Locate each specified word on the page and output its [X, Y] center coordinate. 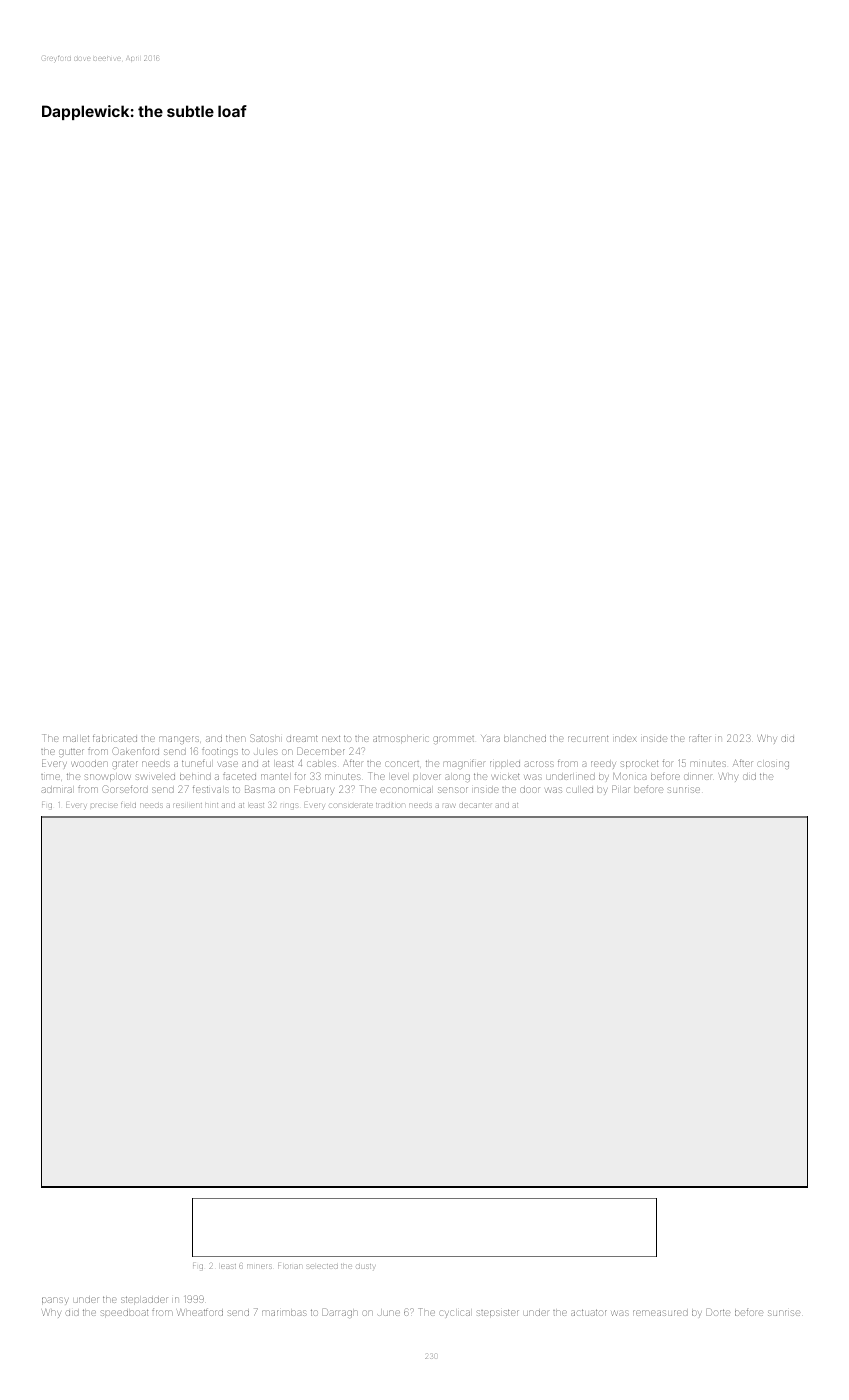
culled [580, 790]
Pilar [621, 789]
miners [259, 1266]
